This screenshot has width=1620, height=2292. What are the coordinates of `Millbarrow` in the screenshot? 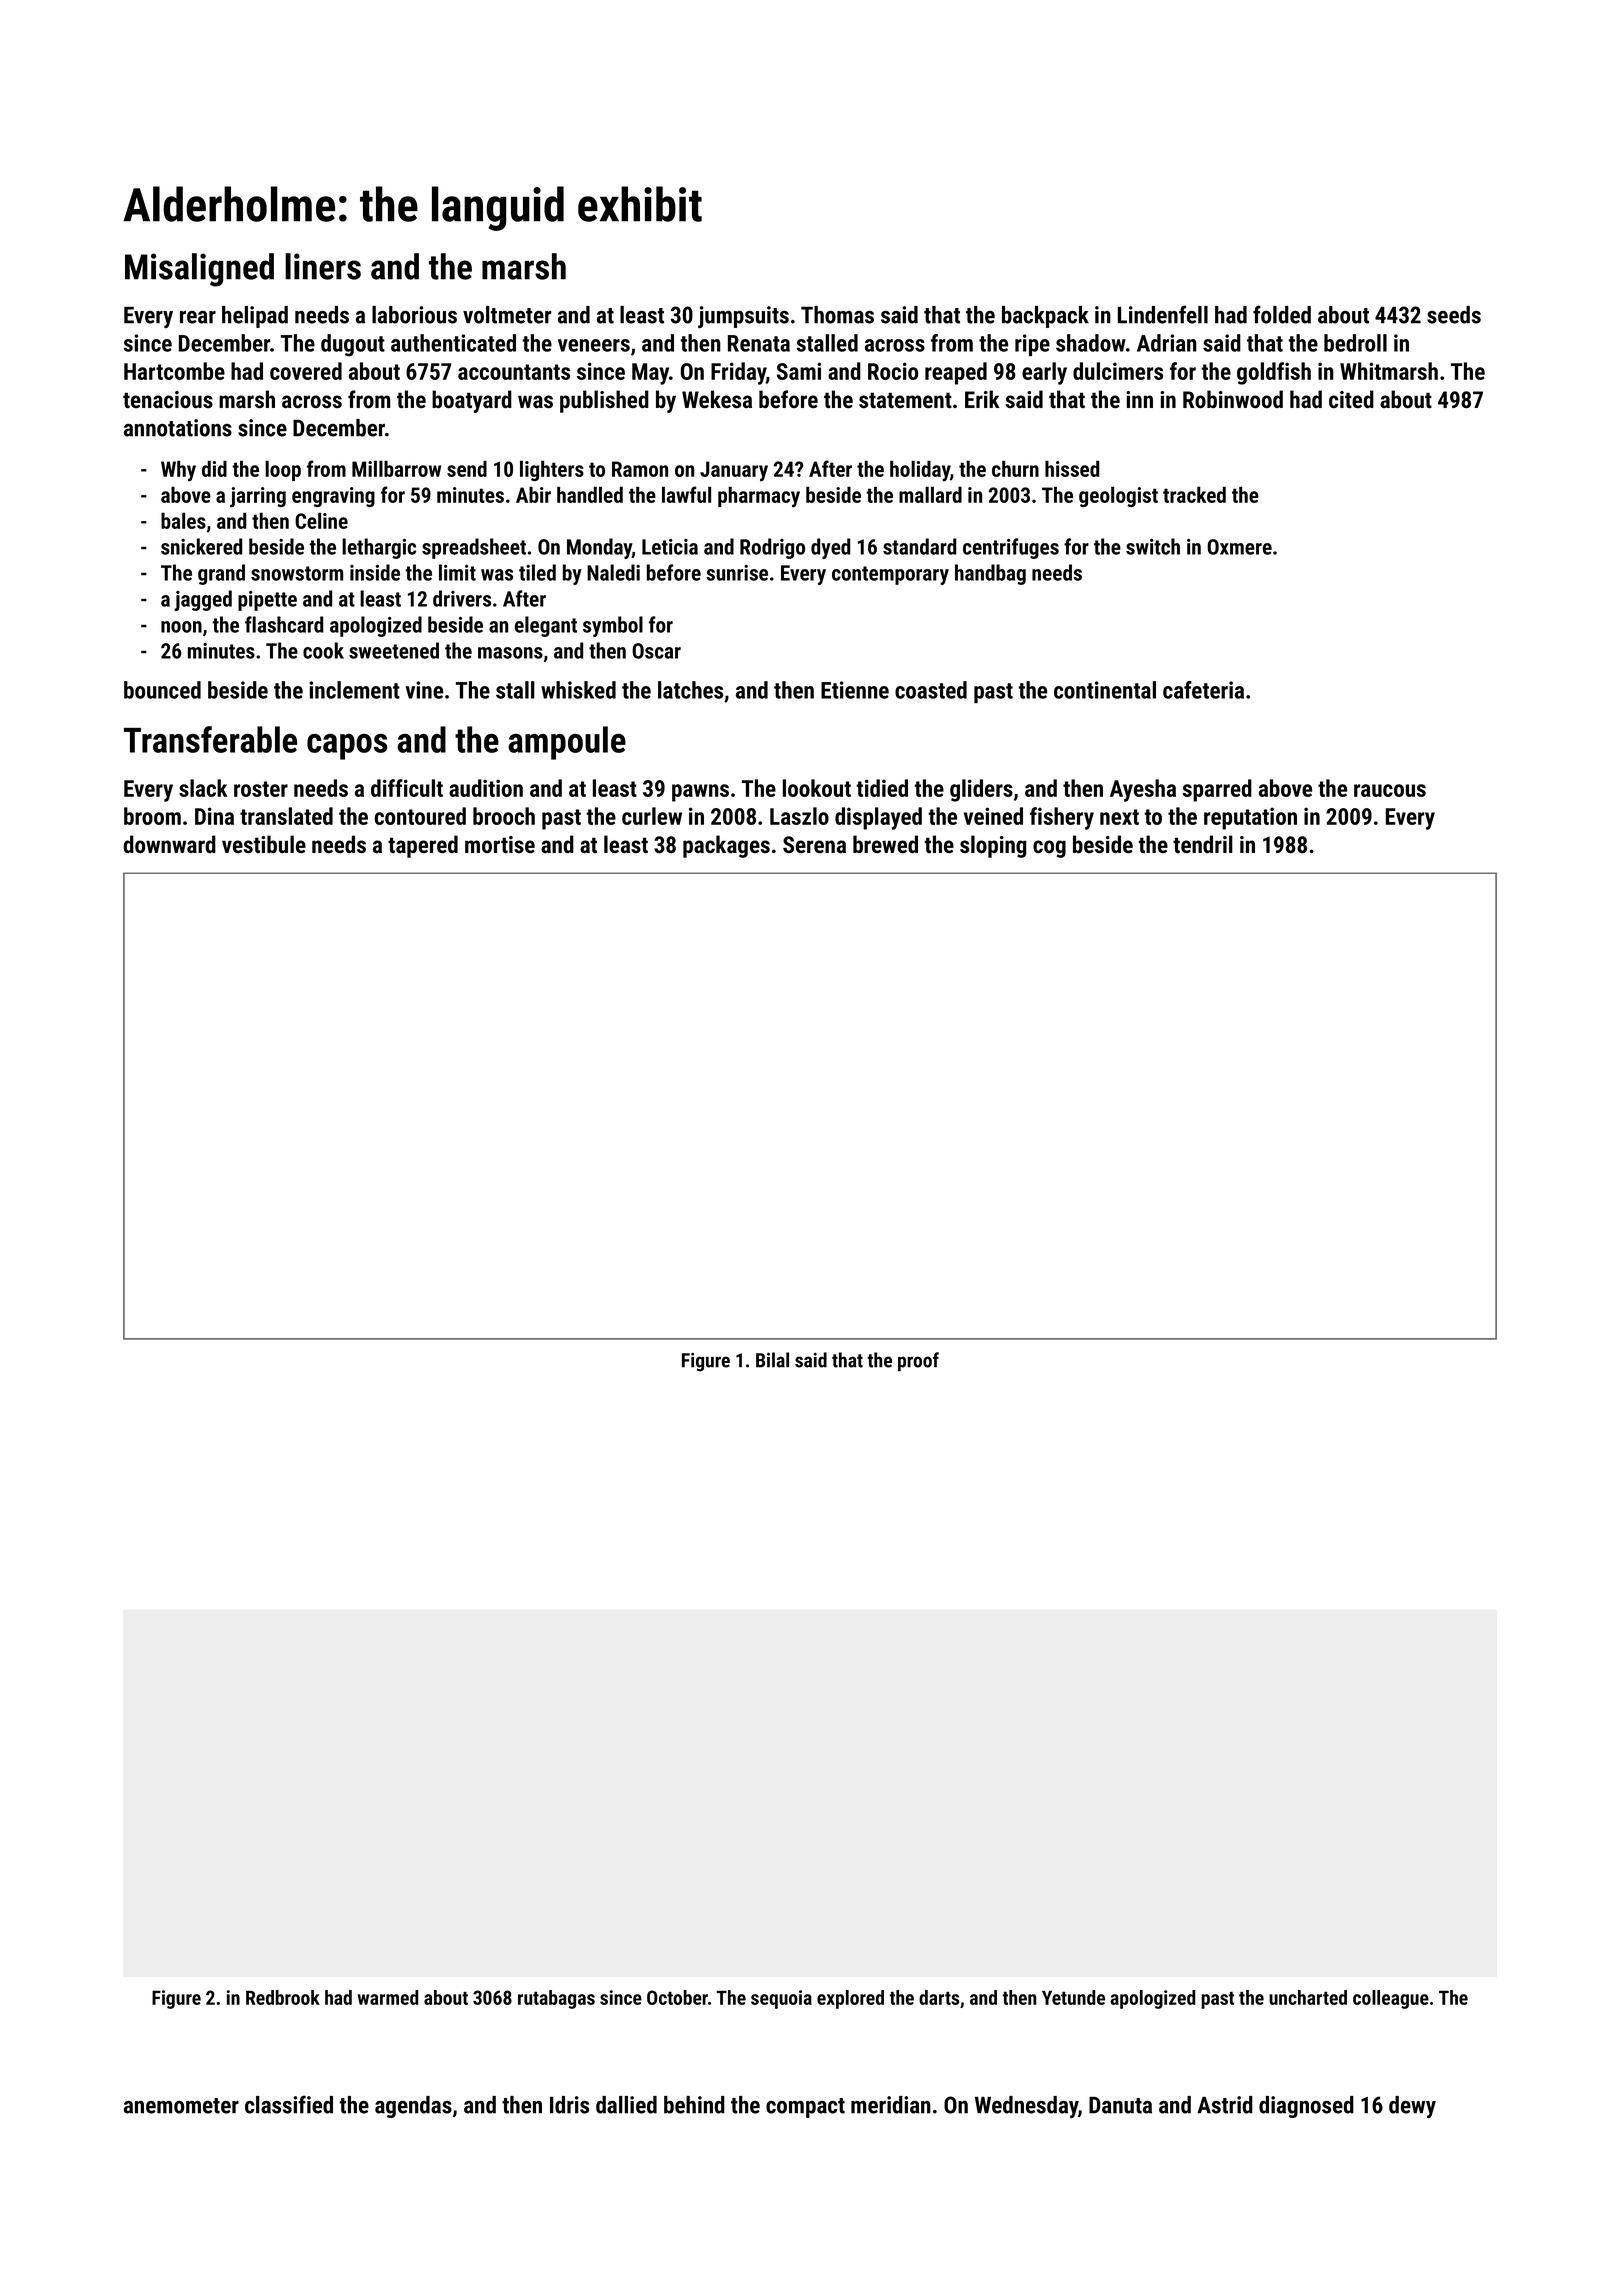 It's located at (396, 469).
